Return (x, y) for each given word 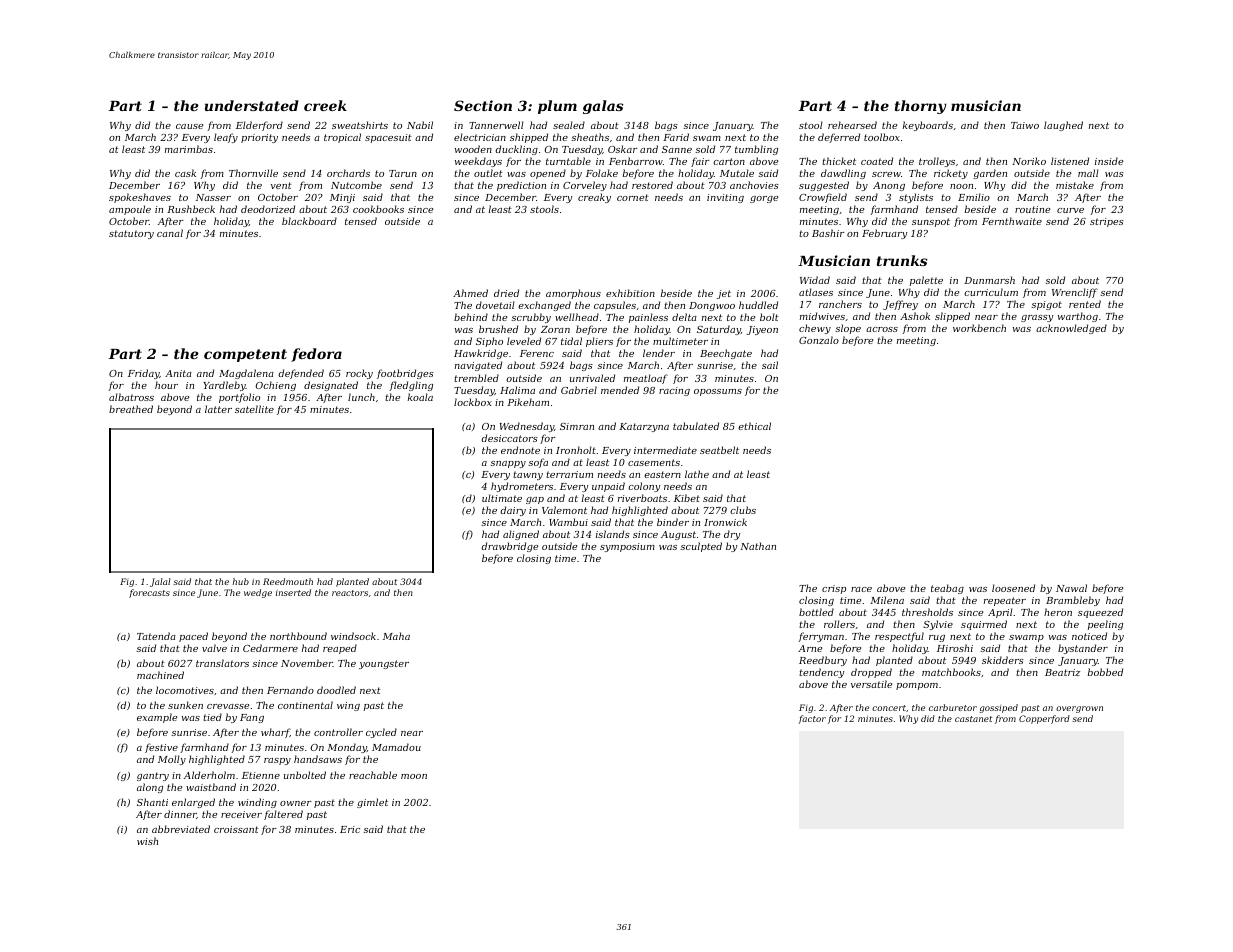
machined (160, 675)
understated (252, 105)
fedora (316, 355)
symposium (627, 547)
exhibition (630, 293)
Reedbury (823, 661)
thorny (921, 107)
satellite (254, 409)
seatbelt (719, 450)
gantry (153, 776)
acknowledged (1071, 329)
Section (483, 105)
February (884, 234)
